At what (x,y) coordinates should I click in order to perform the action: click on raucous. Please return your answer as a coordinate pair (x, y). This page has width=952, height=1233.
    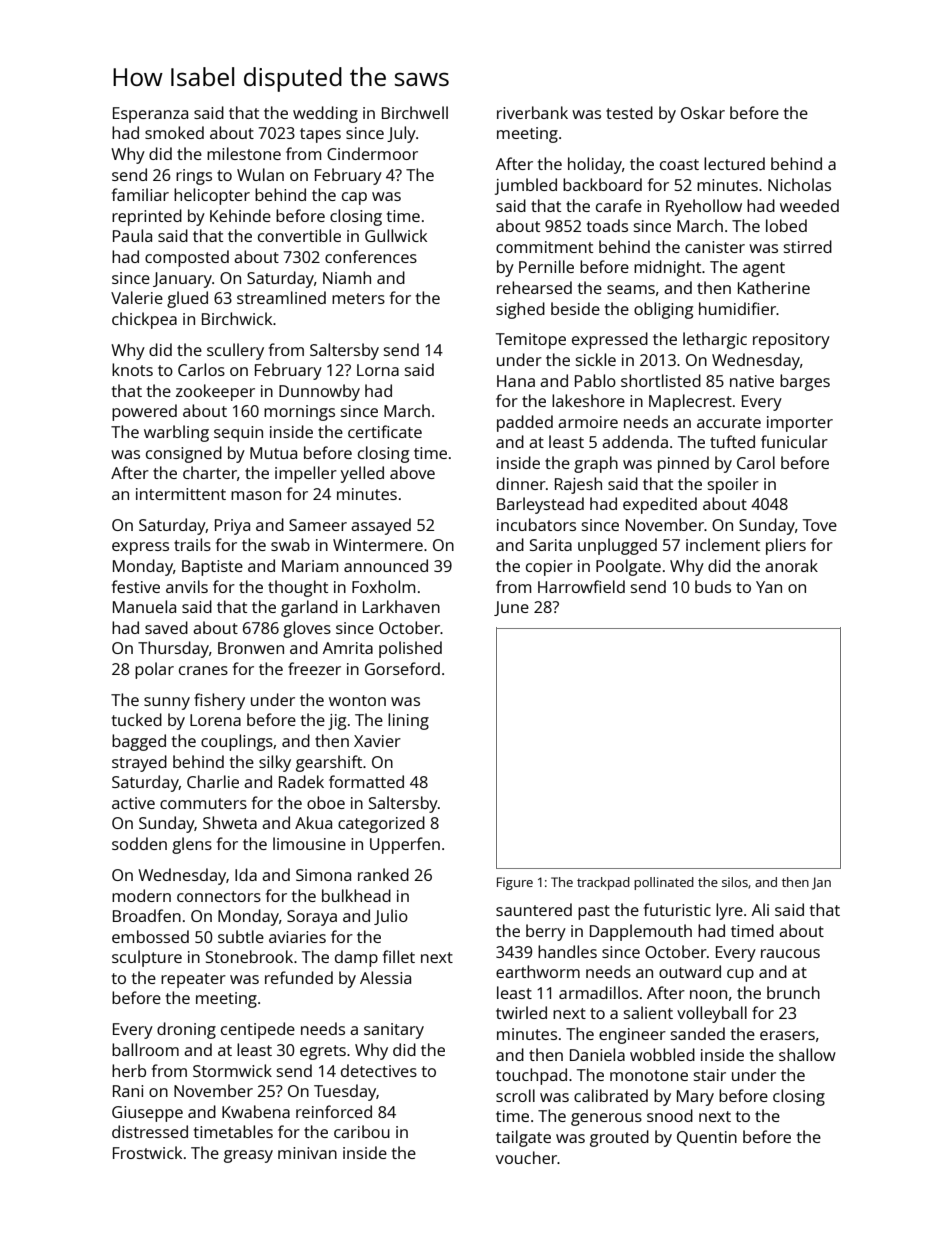
    Looking at the image, I should click on (790, 953).
